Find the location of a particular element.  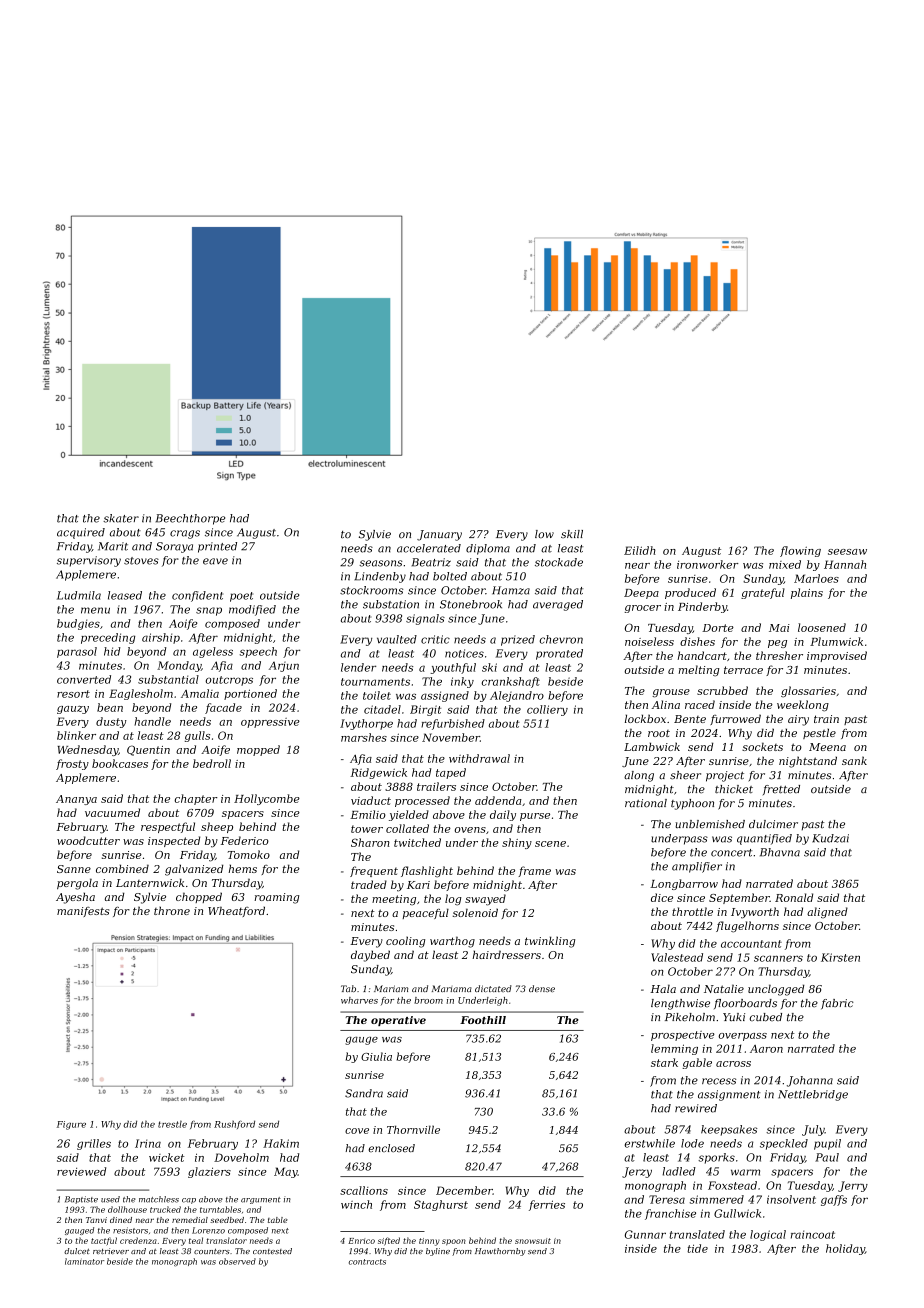

franchise is located at coordinates (670, 1214).
